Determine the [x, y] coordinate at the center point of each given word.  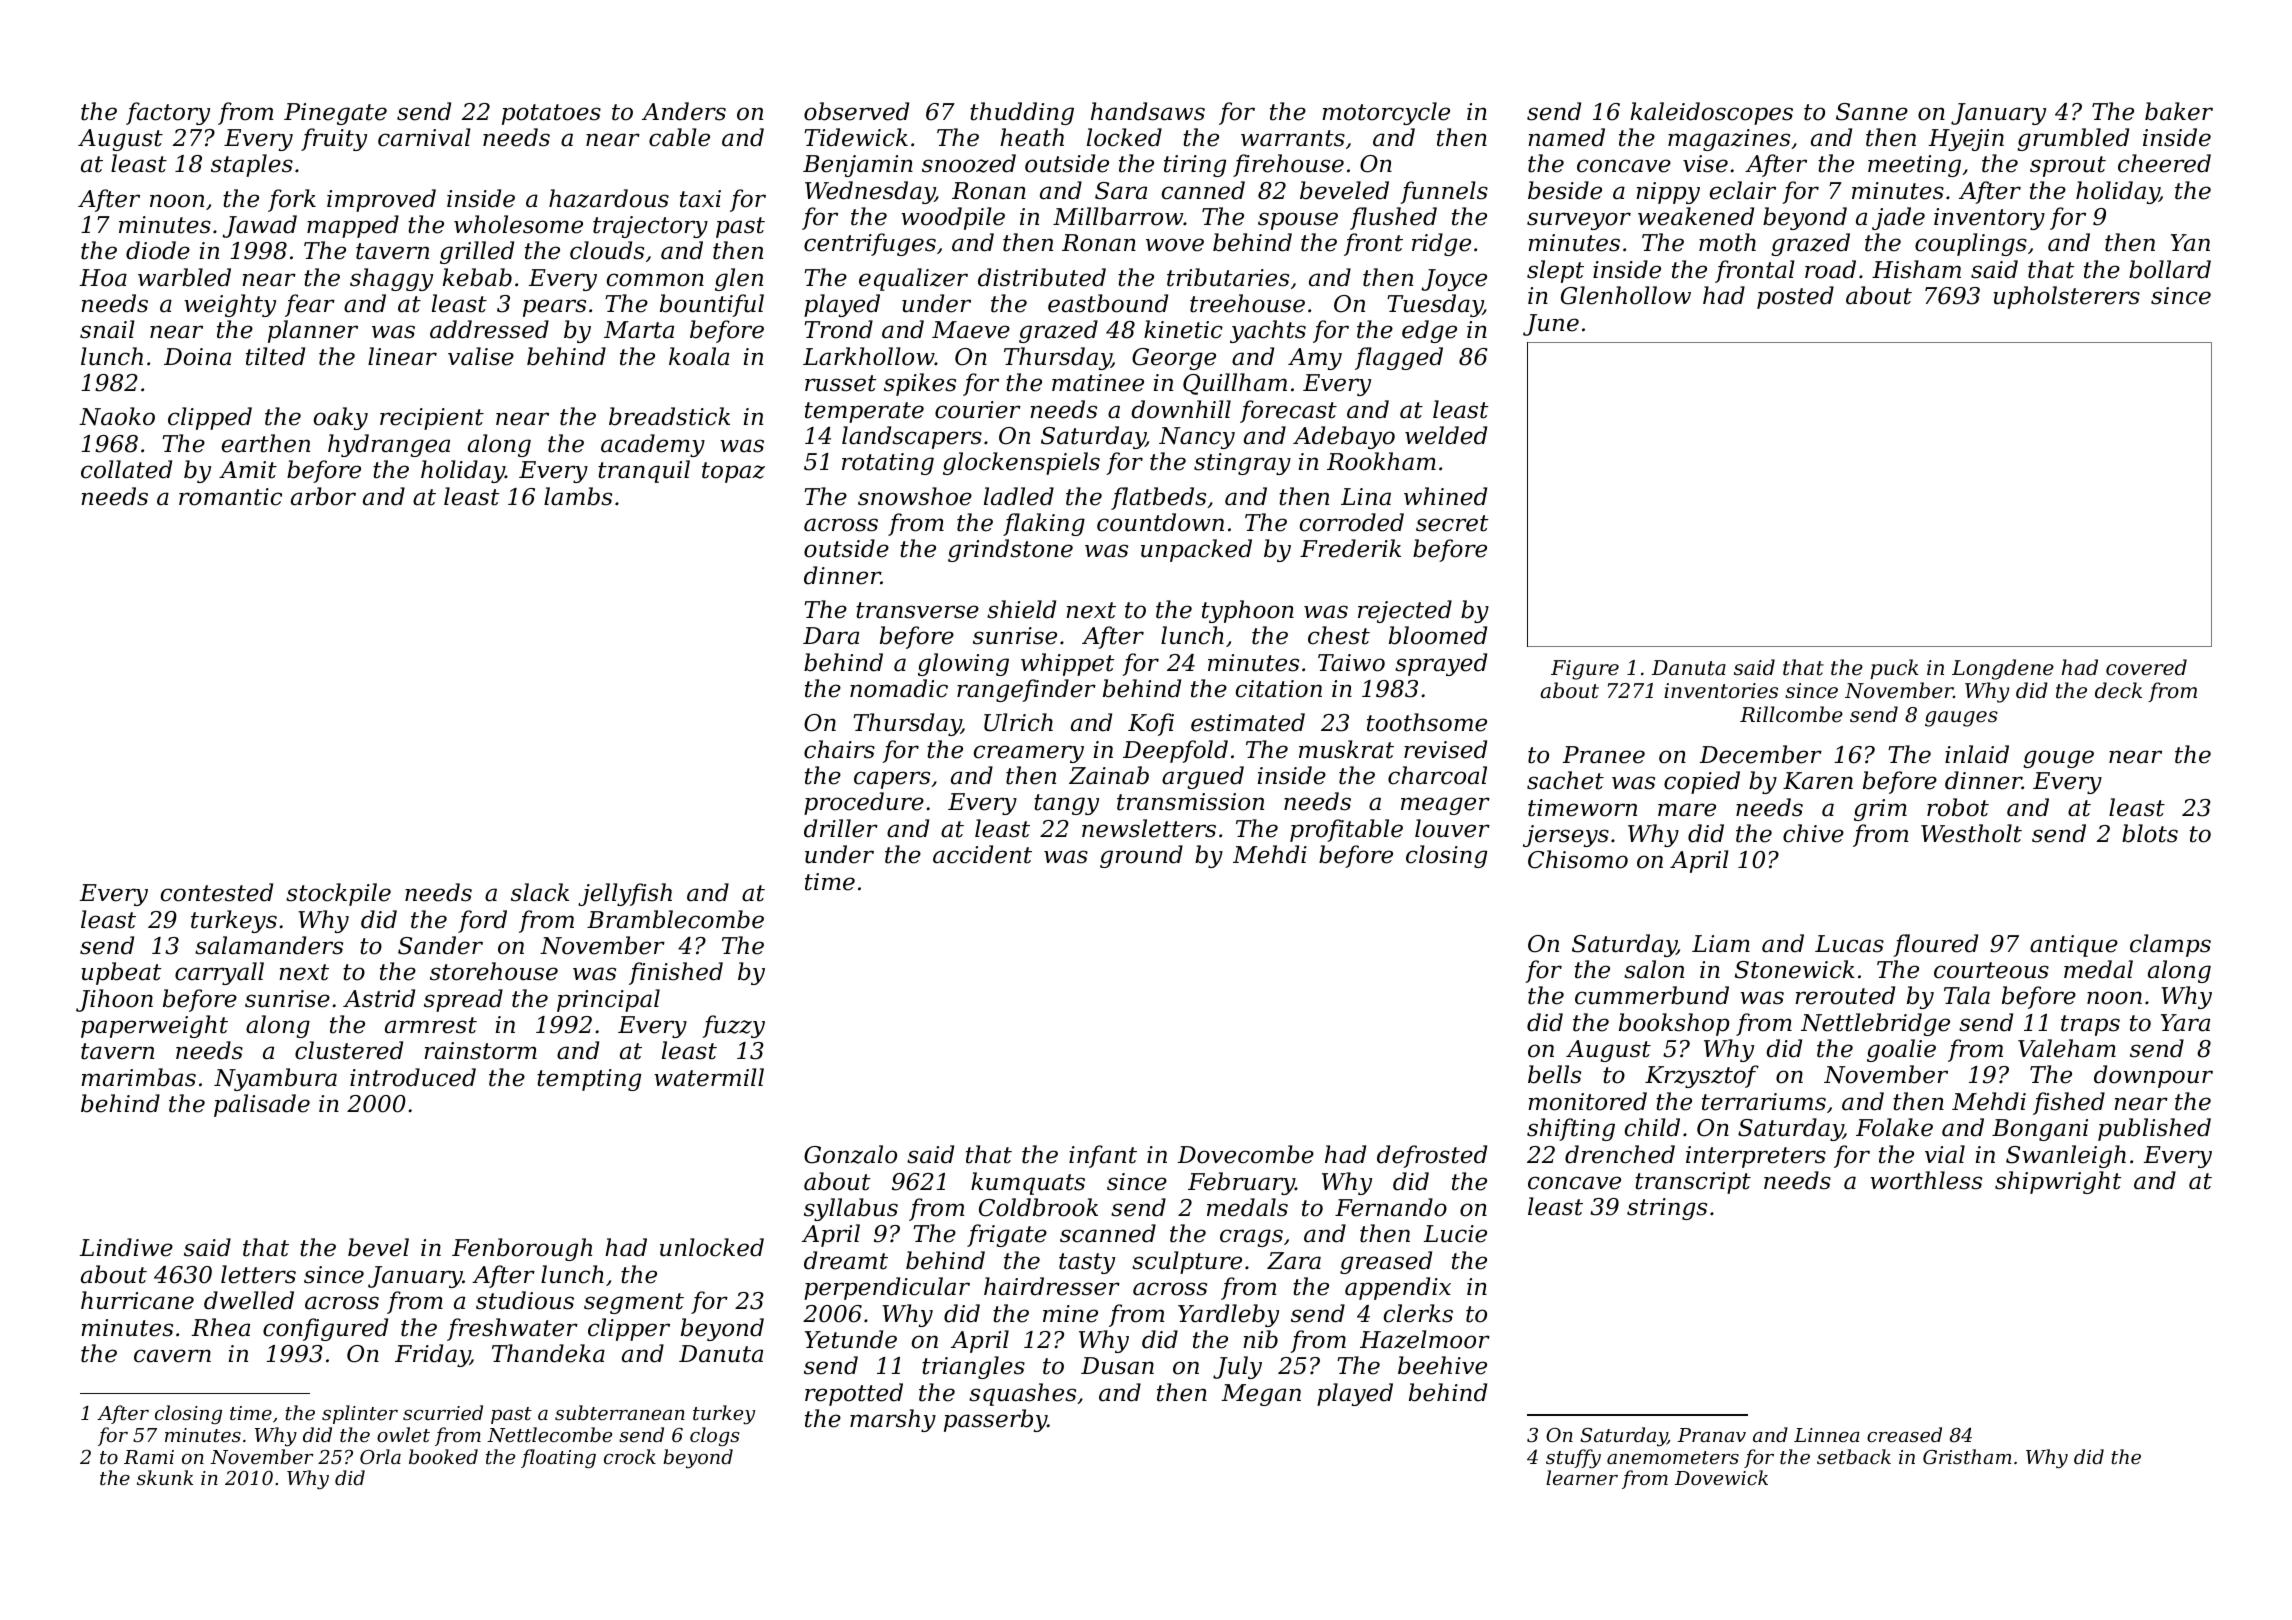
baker [2179, 111]
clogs [715, 1436]
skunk [165, 1477]
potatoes [551, 114]
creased [1904, 1434]
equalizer [913, 279]
